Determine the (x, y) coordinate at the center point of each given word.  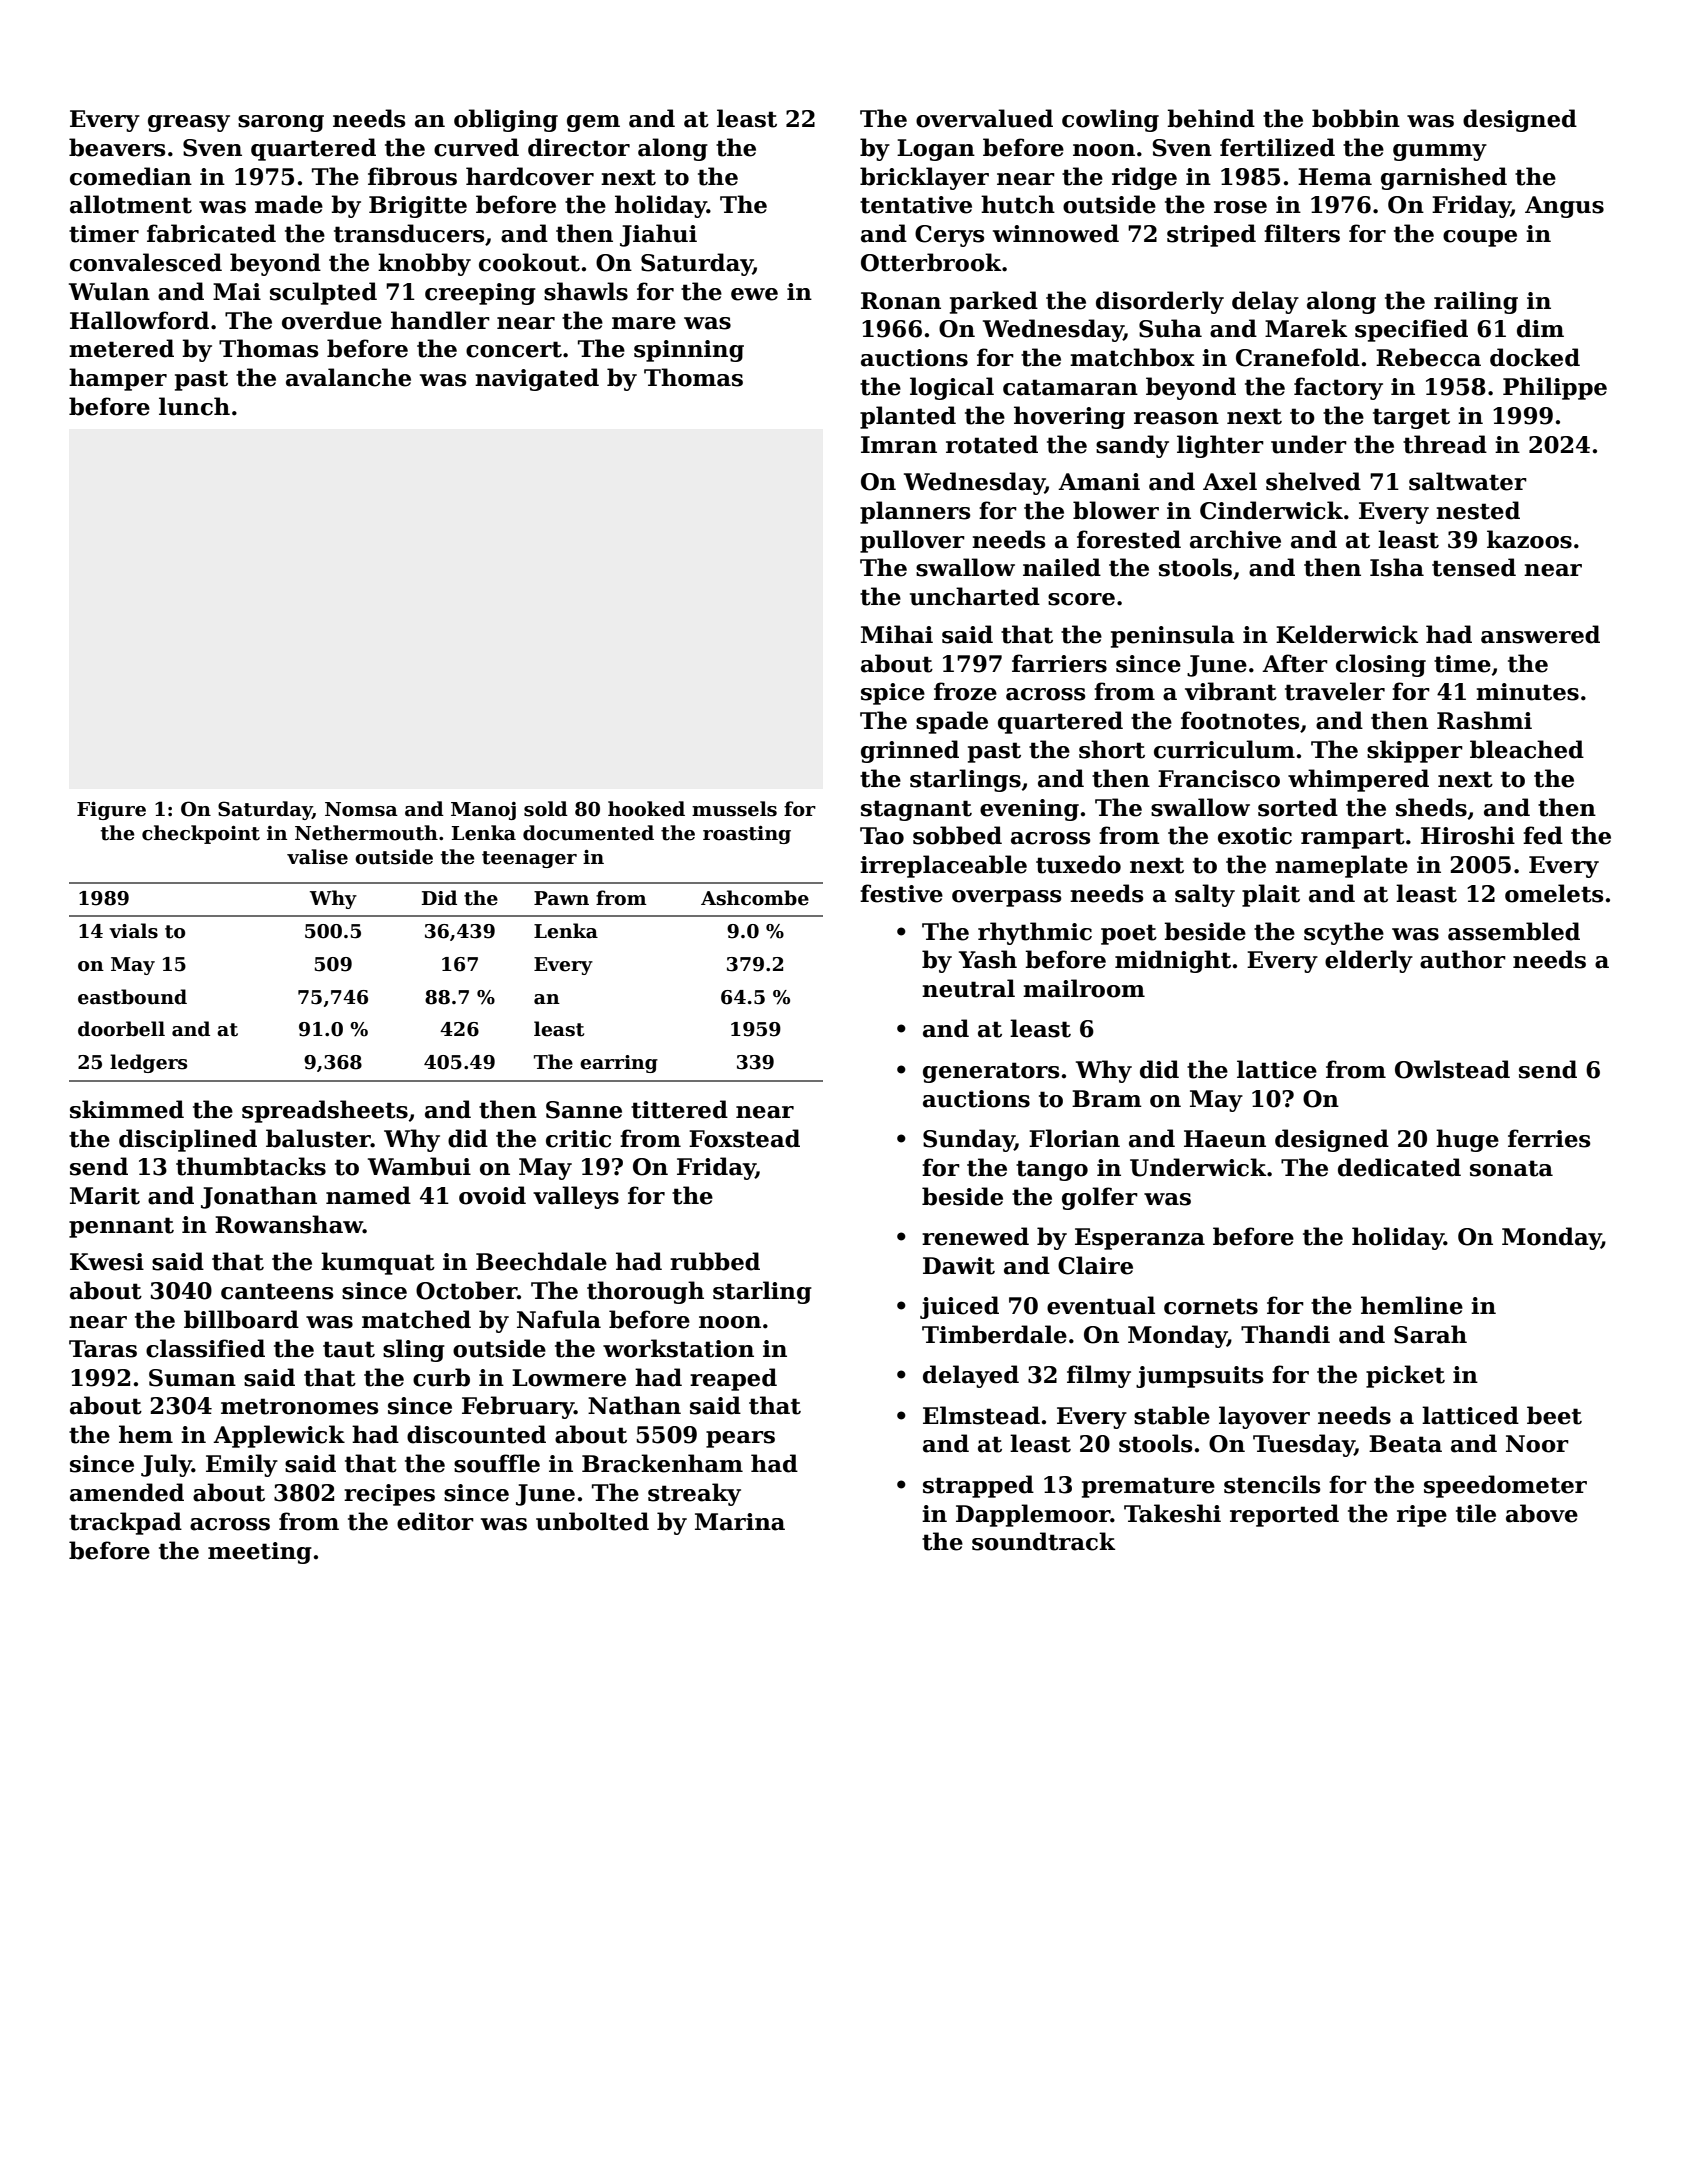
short (1112, 749)
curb (441, 1377)
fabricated (211, 233)
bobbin (1356, 118)
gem (593, 123)
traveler (1335, 691)
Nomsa (361, 809)
